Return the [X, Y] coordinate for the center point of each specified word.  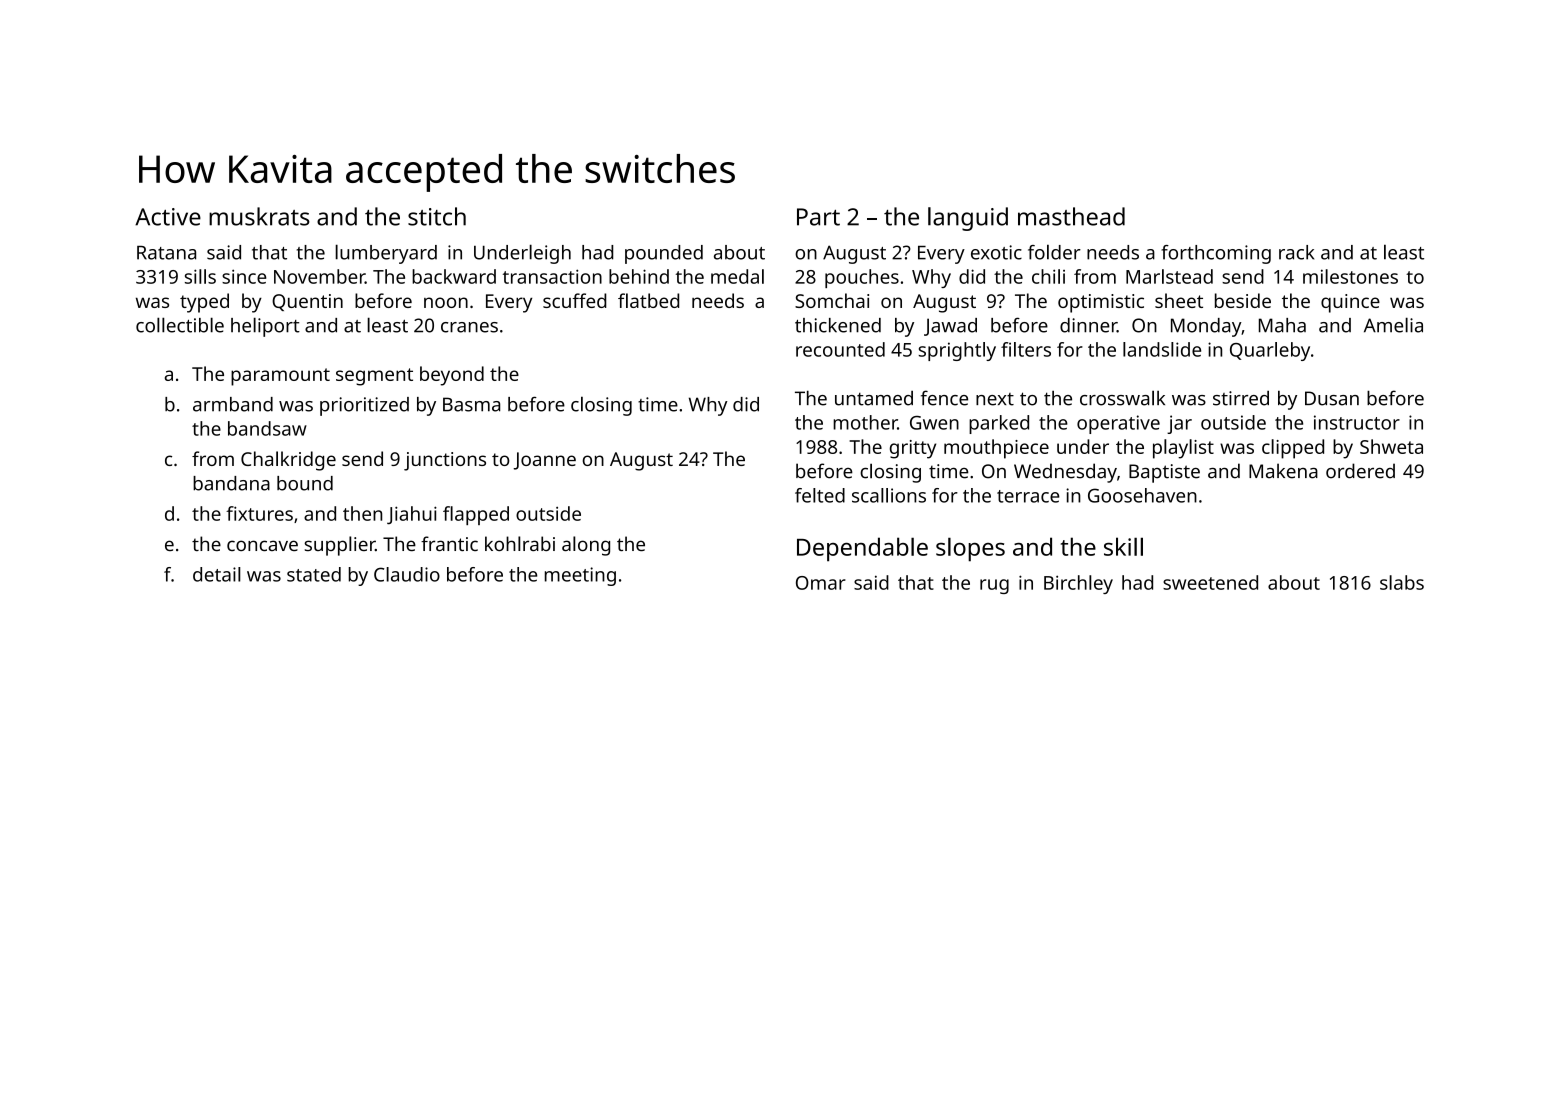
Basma [471, 404]
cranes [469, 327]
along [586, 546]
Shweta [1391, 446]
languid [968, 219]
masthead [1071, 216]
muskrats [259, 216]
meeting [580, 576]
